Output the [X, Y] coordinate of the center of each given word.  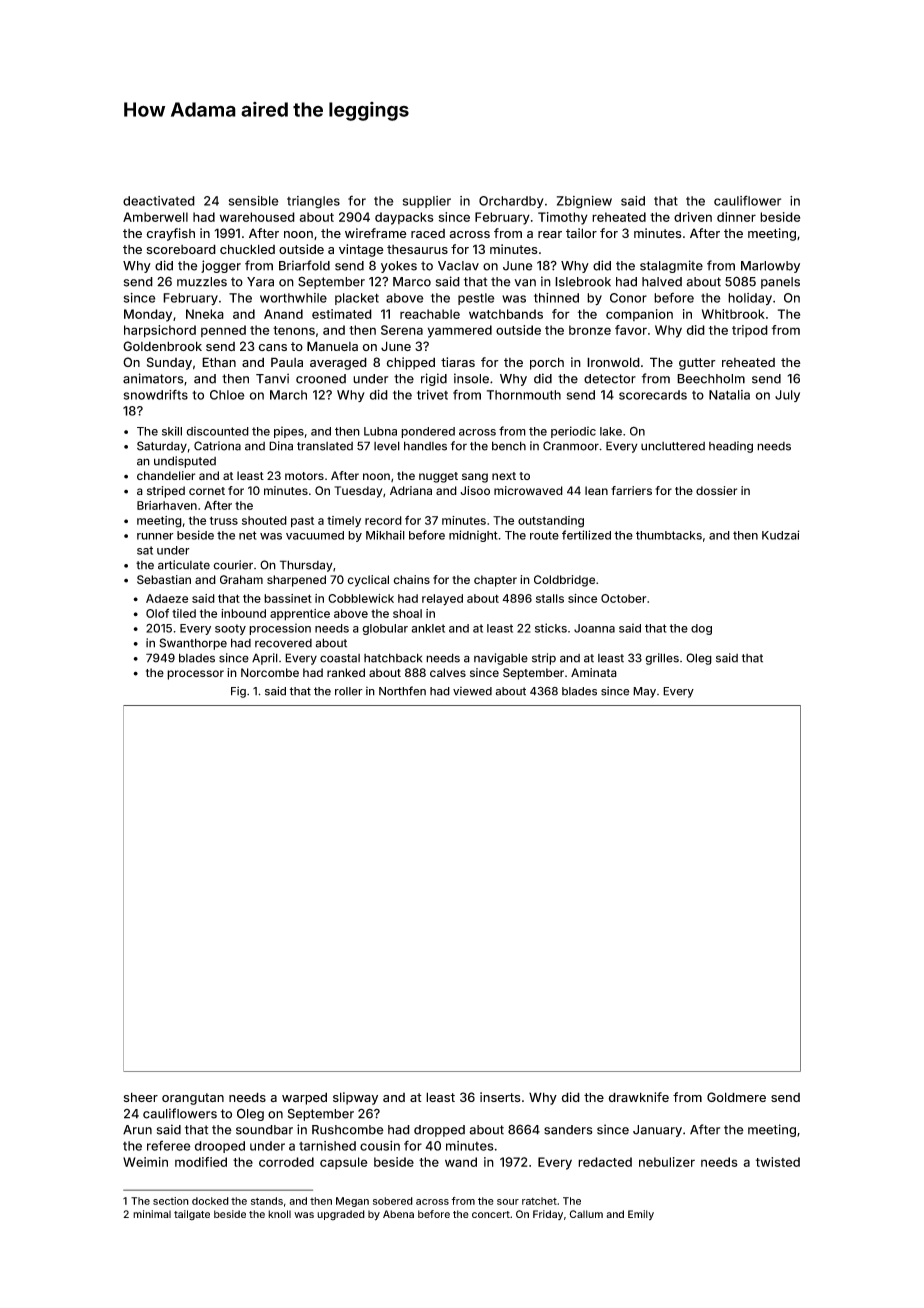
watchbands [506, 314]
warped [304, 1098]
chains [411, 579]
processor [195, 675]
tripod [750, 331]
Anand [283, 314]
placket [357, 299]
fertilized [586, 535]
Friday [548, 1215]
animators [153, 378]
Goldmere [736, 1097]
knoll [279, 1214]
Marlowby [770, 267]
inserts [500, 1097]
